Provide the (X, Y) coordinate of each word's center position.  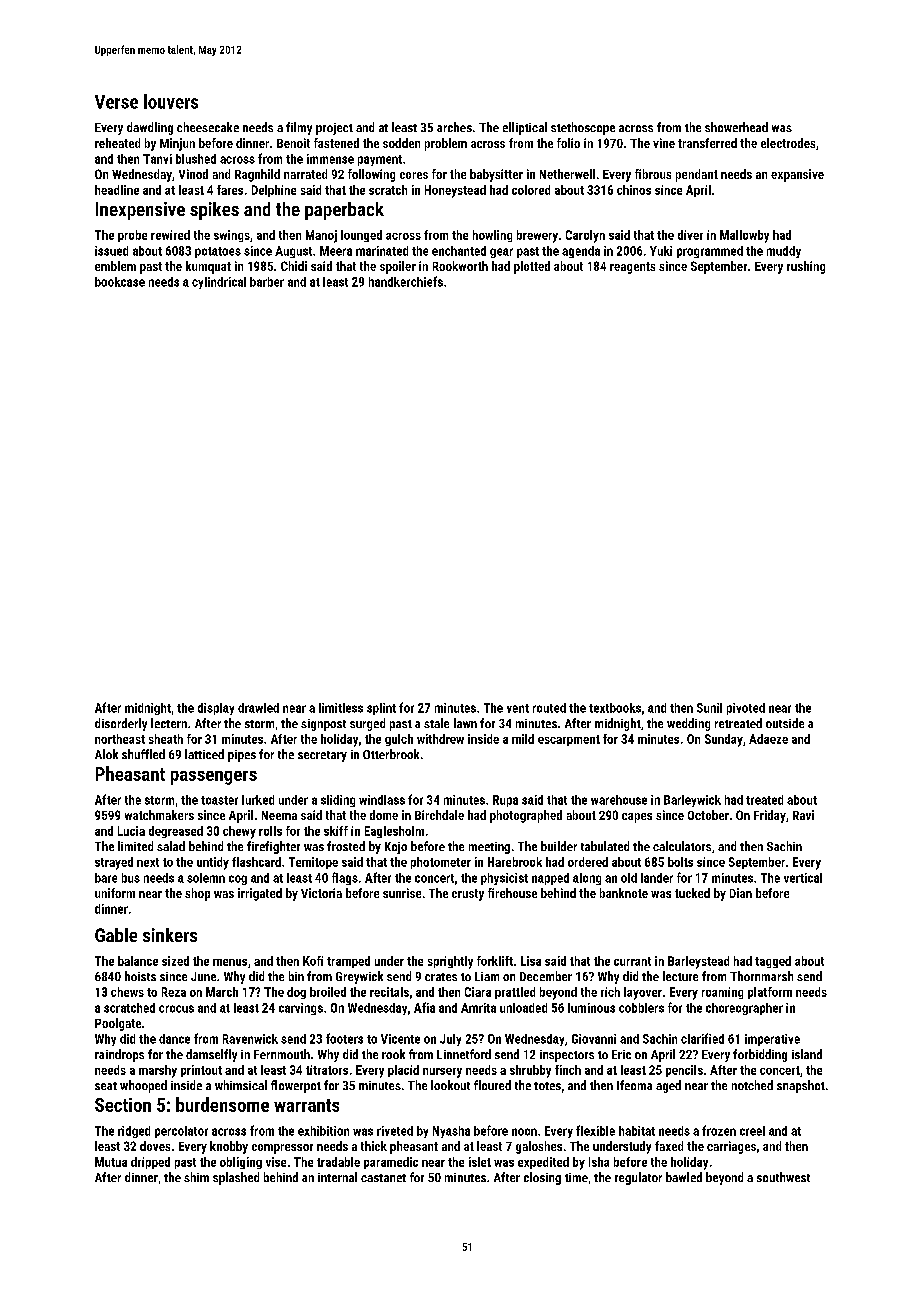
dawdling (150, 128)
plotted (532, 267)
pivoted (746, 709)
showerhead (736, 127)
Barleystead (698, 962)
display (216, 709)
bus (131, 878)
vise (276, 1162)
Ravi (803, 815)
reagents (632, 268)
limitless (341, 708)
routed (549, 708)
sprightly (450, 962)
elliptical (525, 128)
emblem (115, 266)
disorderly (121, 724)
